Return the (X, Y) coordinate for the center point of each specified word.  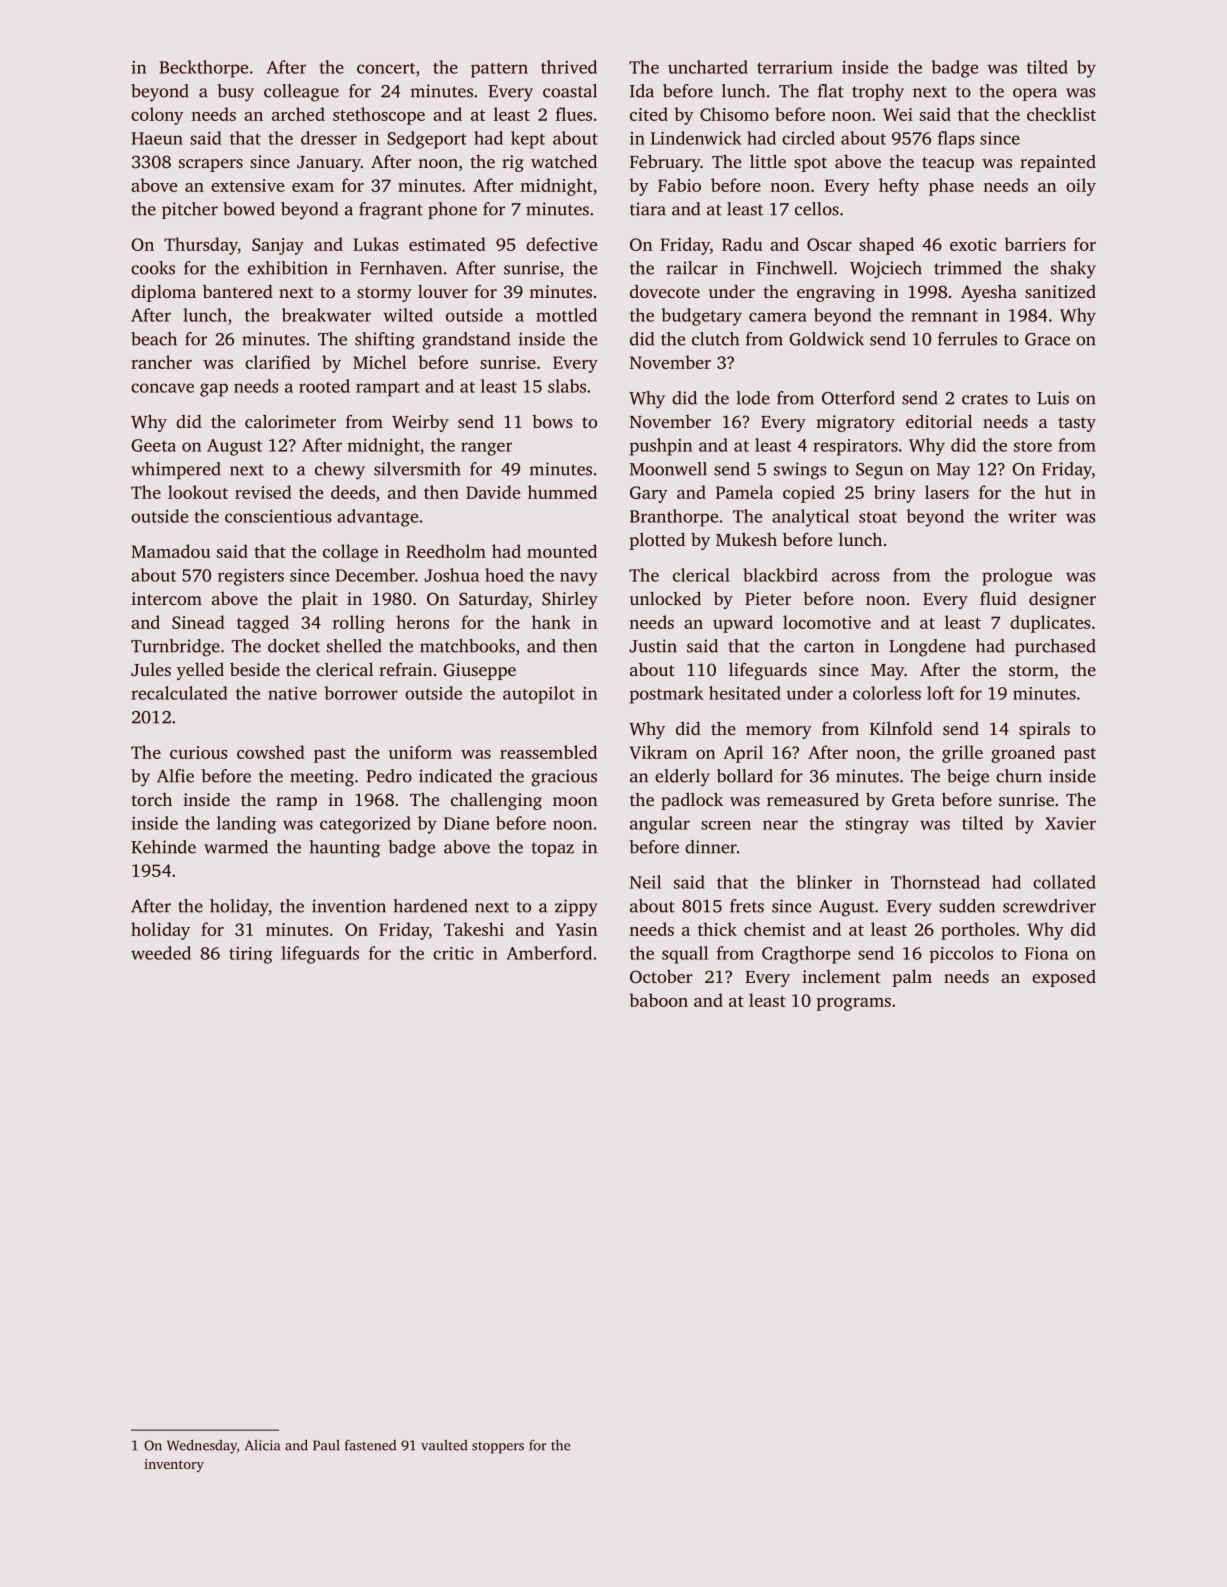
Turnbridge (175, 648)
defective (561, 244)
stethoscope (379, 116)
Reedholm (446, 551)
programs (853, 1004)
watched (564, 161)
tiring (251, 955)
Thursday (201, 246)
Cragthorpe (806, 955)
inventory (174, 1465)
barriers (1035, 244)
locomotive (827, 622)
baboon (658, 1000)
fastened (370, 1445)
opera (1035, 94)
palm (912, 978)
